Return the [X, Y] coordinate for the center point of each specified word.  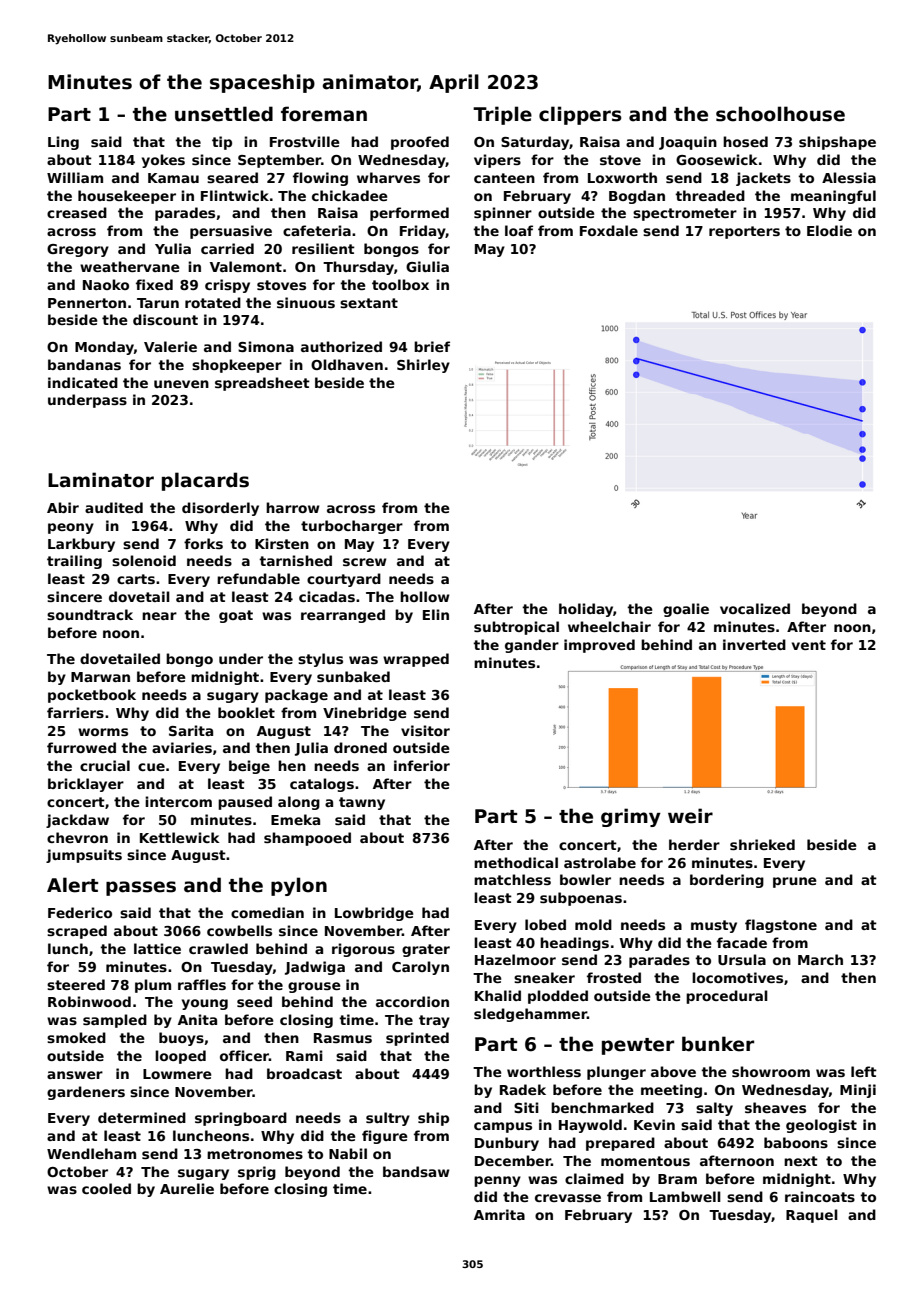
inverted [754, 644]
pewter [638, 1046]
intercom [178, 801]
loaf [519, 230]
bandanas [84, 364]
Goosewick [717, 159]
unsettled [224, 114]
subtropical [516, 628]
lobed [545, 924]
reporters [744, 232]
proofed [420, 143]
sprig [257, 1173]
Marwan [100, 677]
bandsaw [416, 1171]
